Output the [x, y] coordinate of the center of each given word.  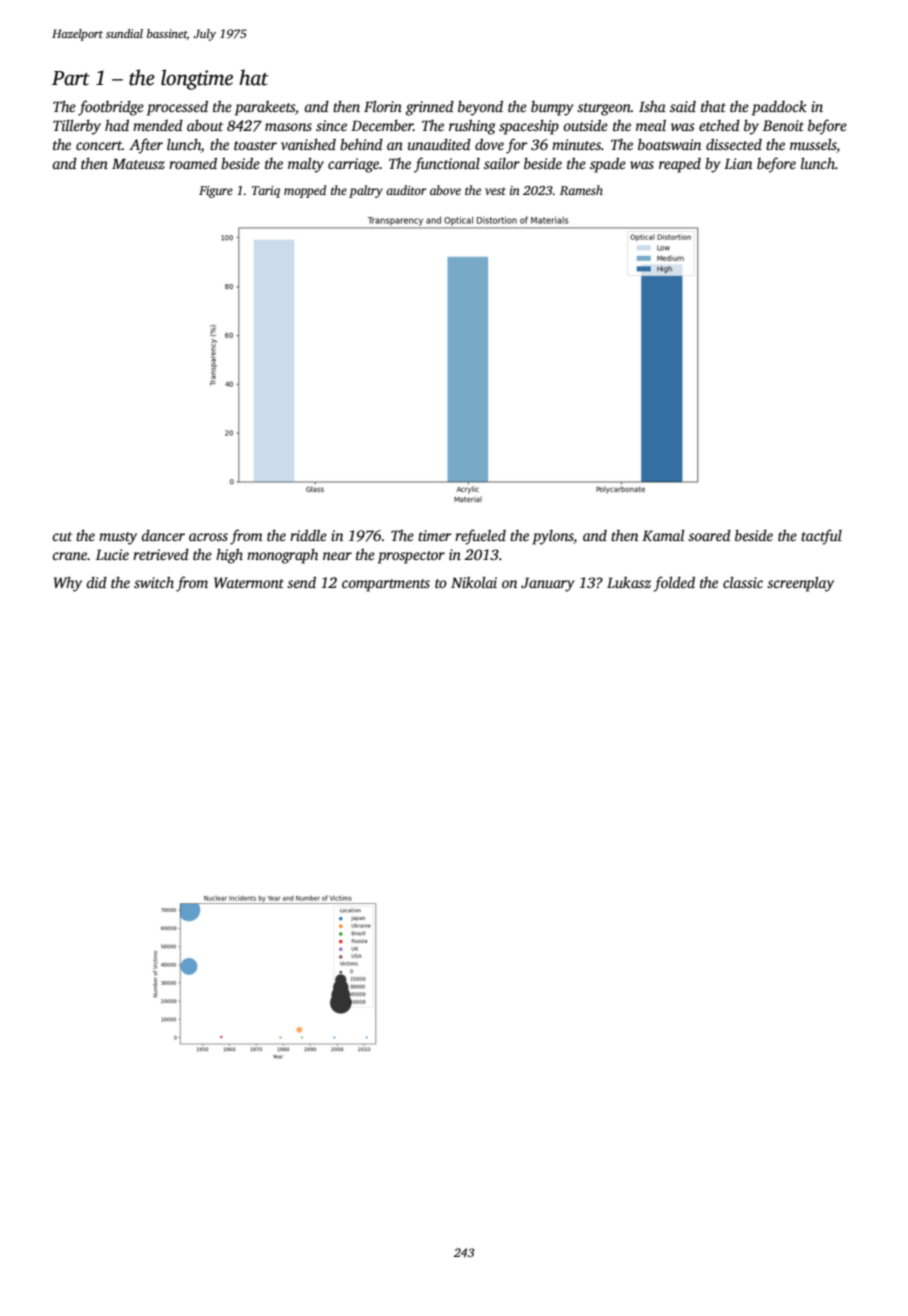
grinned [430, 108]
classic [743, 582]
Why [68, 584]
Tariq [266, 192]
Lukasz [629, 582]
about [205, 125]
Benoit [783, 125]
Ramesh [581, 190]
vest [495, 191]
